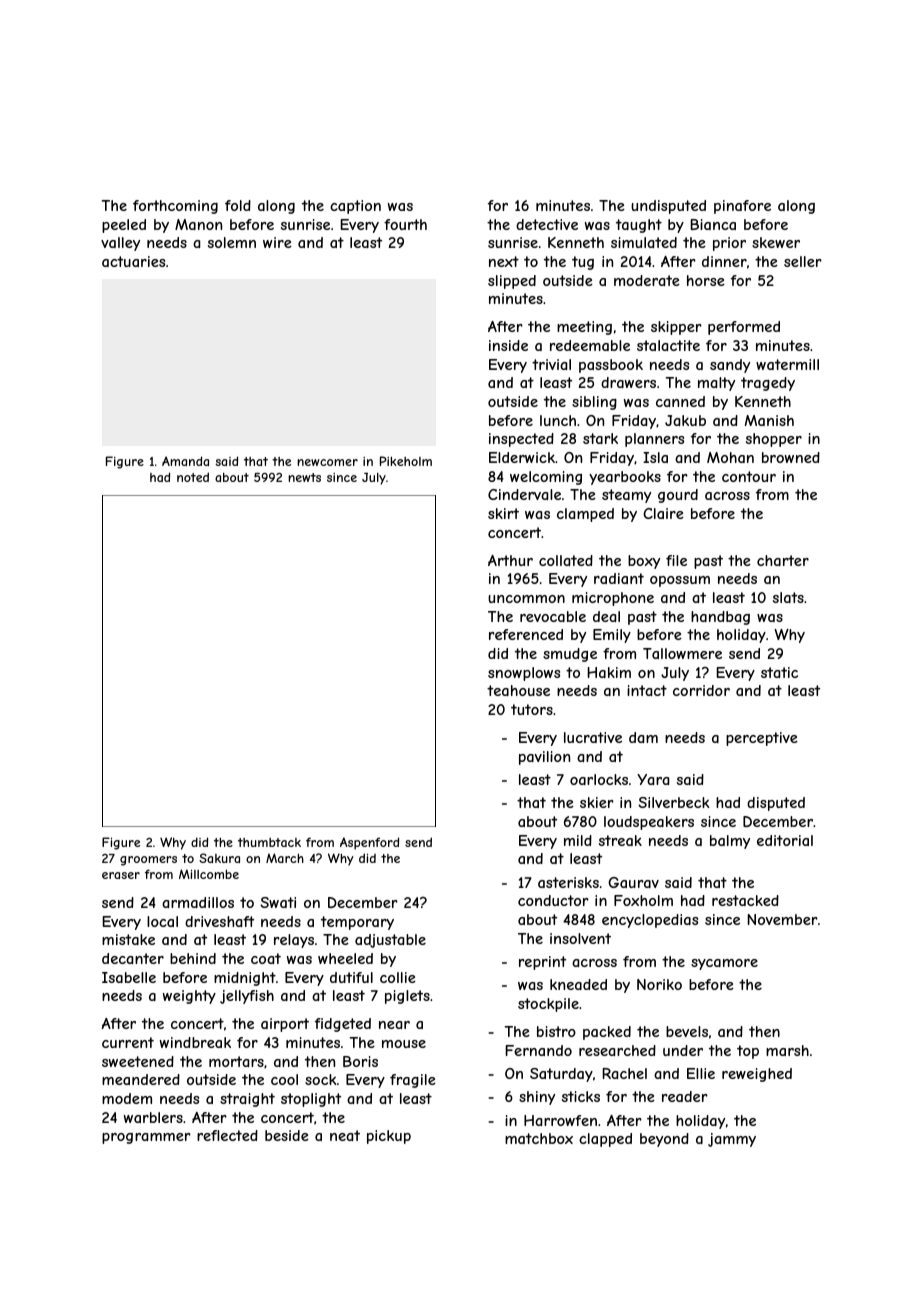  I want to click on newts, so click(304, 477).
